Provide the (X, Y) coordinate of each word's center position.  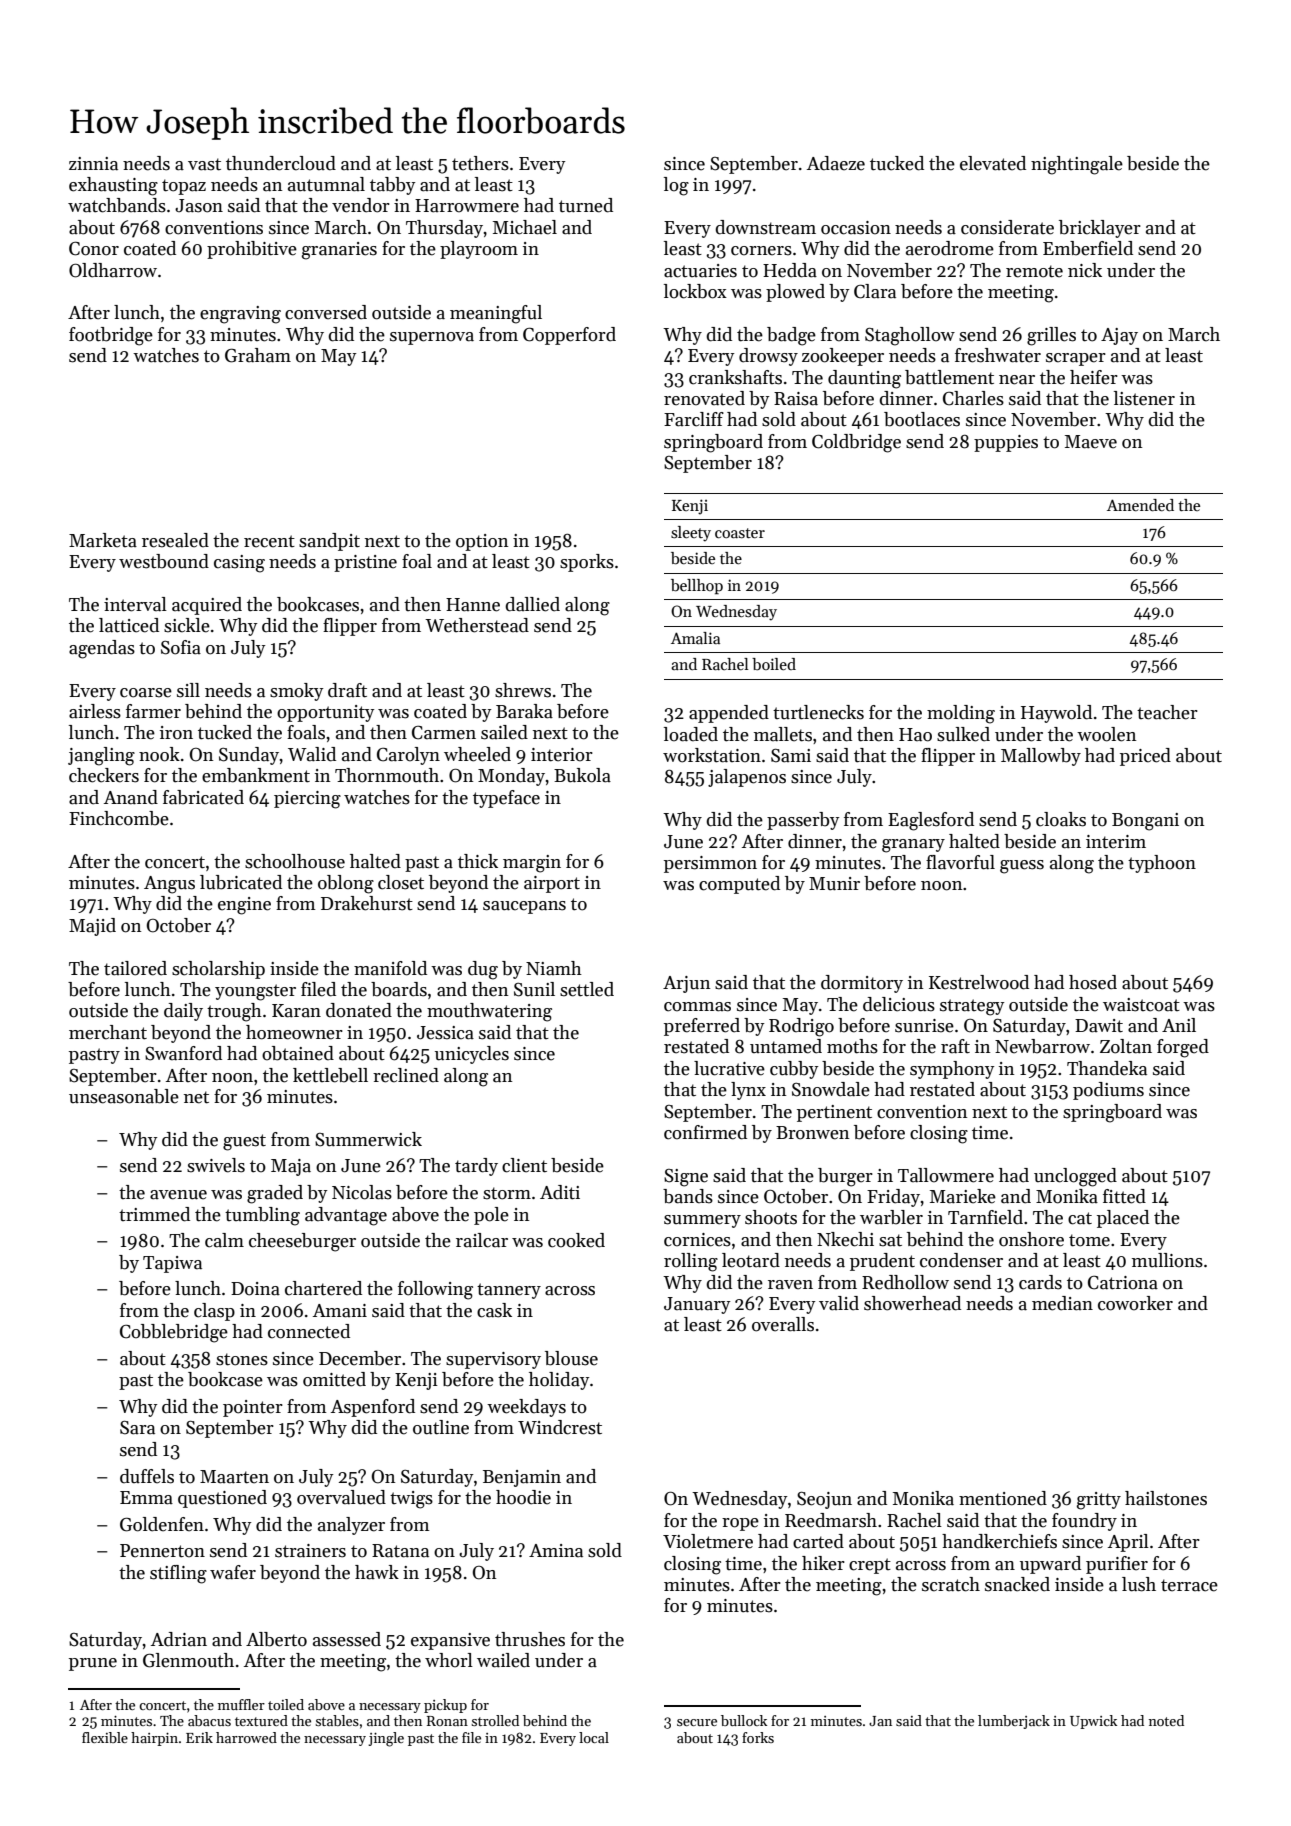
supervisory (493, 1360)
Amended (1140, 505)
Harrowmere (467, 206)
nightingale (1077, 165)
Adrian (179, 1639)
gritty (1099, 1501)
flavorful (960, 862)
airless (95, 711)
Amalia (695, 638)
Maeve (1091, 442)
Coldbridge (856, 443)
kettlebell (330, 1075)
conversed (326, 312)
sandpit (329, 542)
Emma (146, 1498)
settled (587, 989)
